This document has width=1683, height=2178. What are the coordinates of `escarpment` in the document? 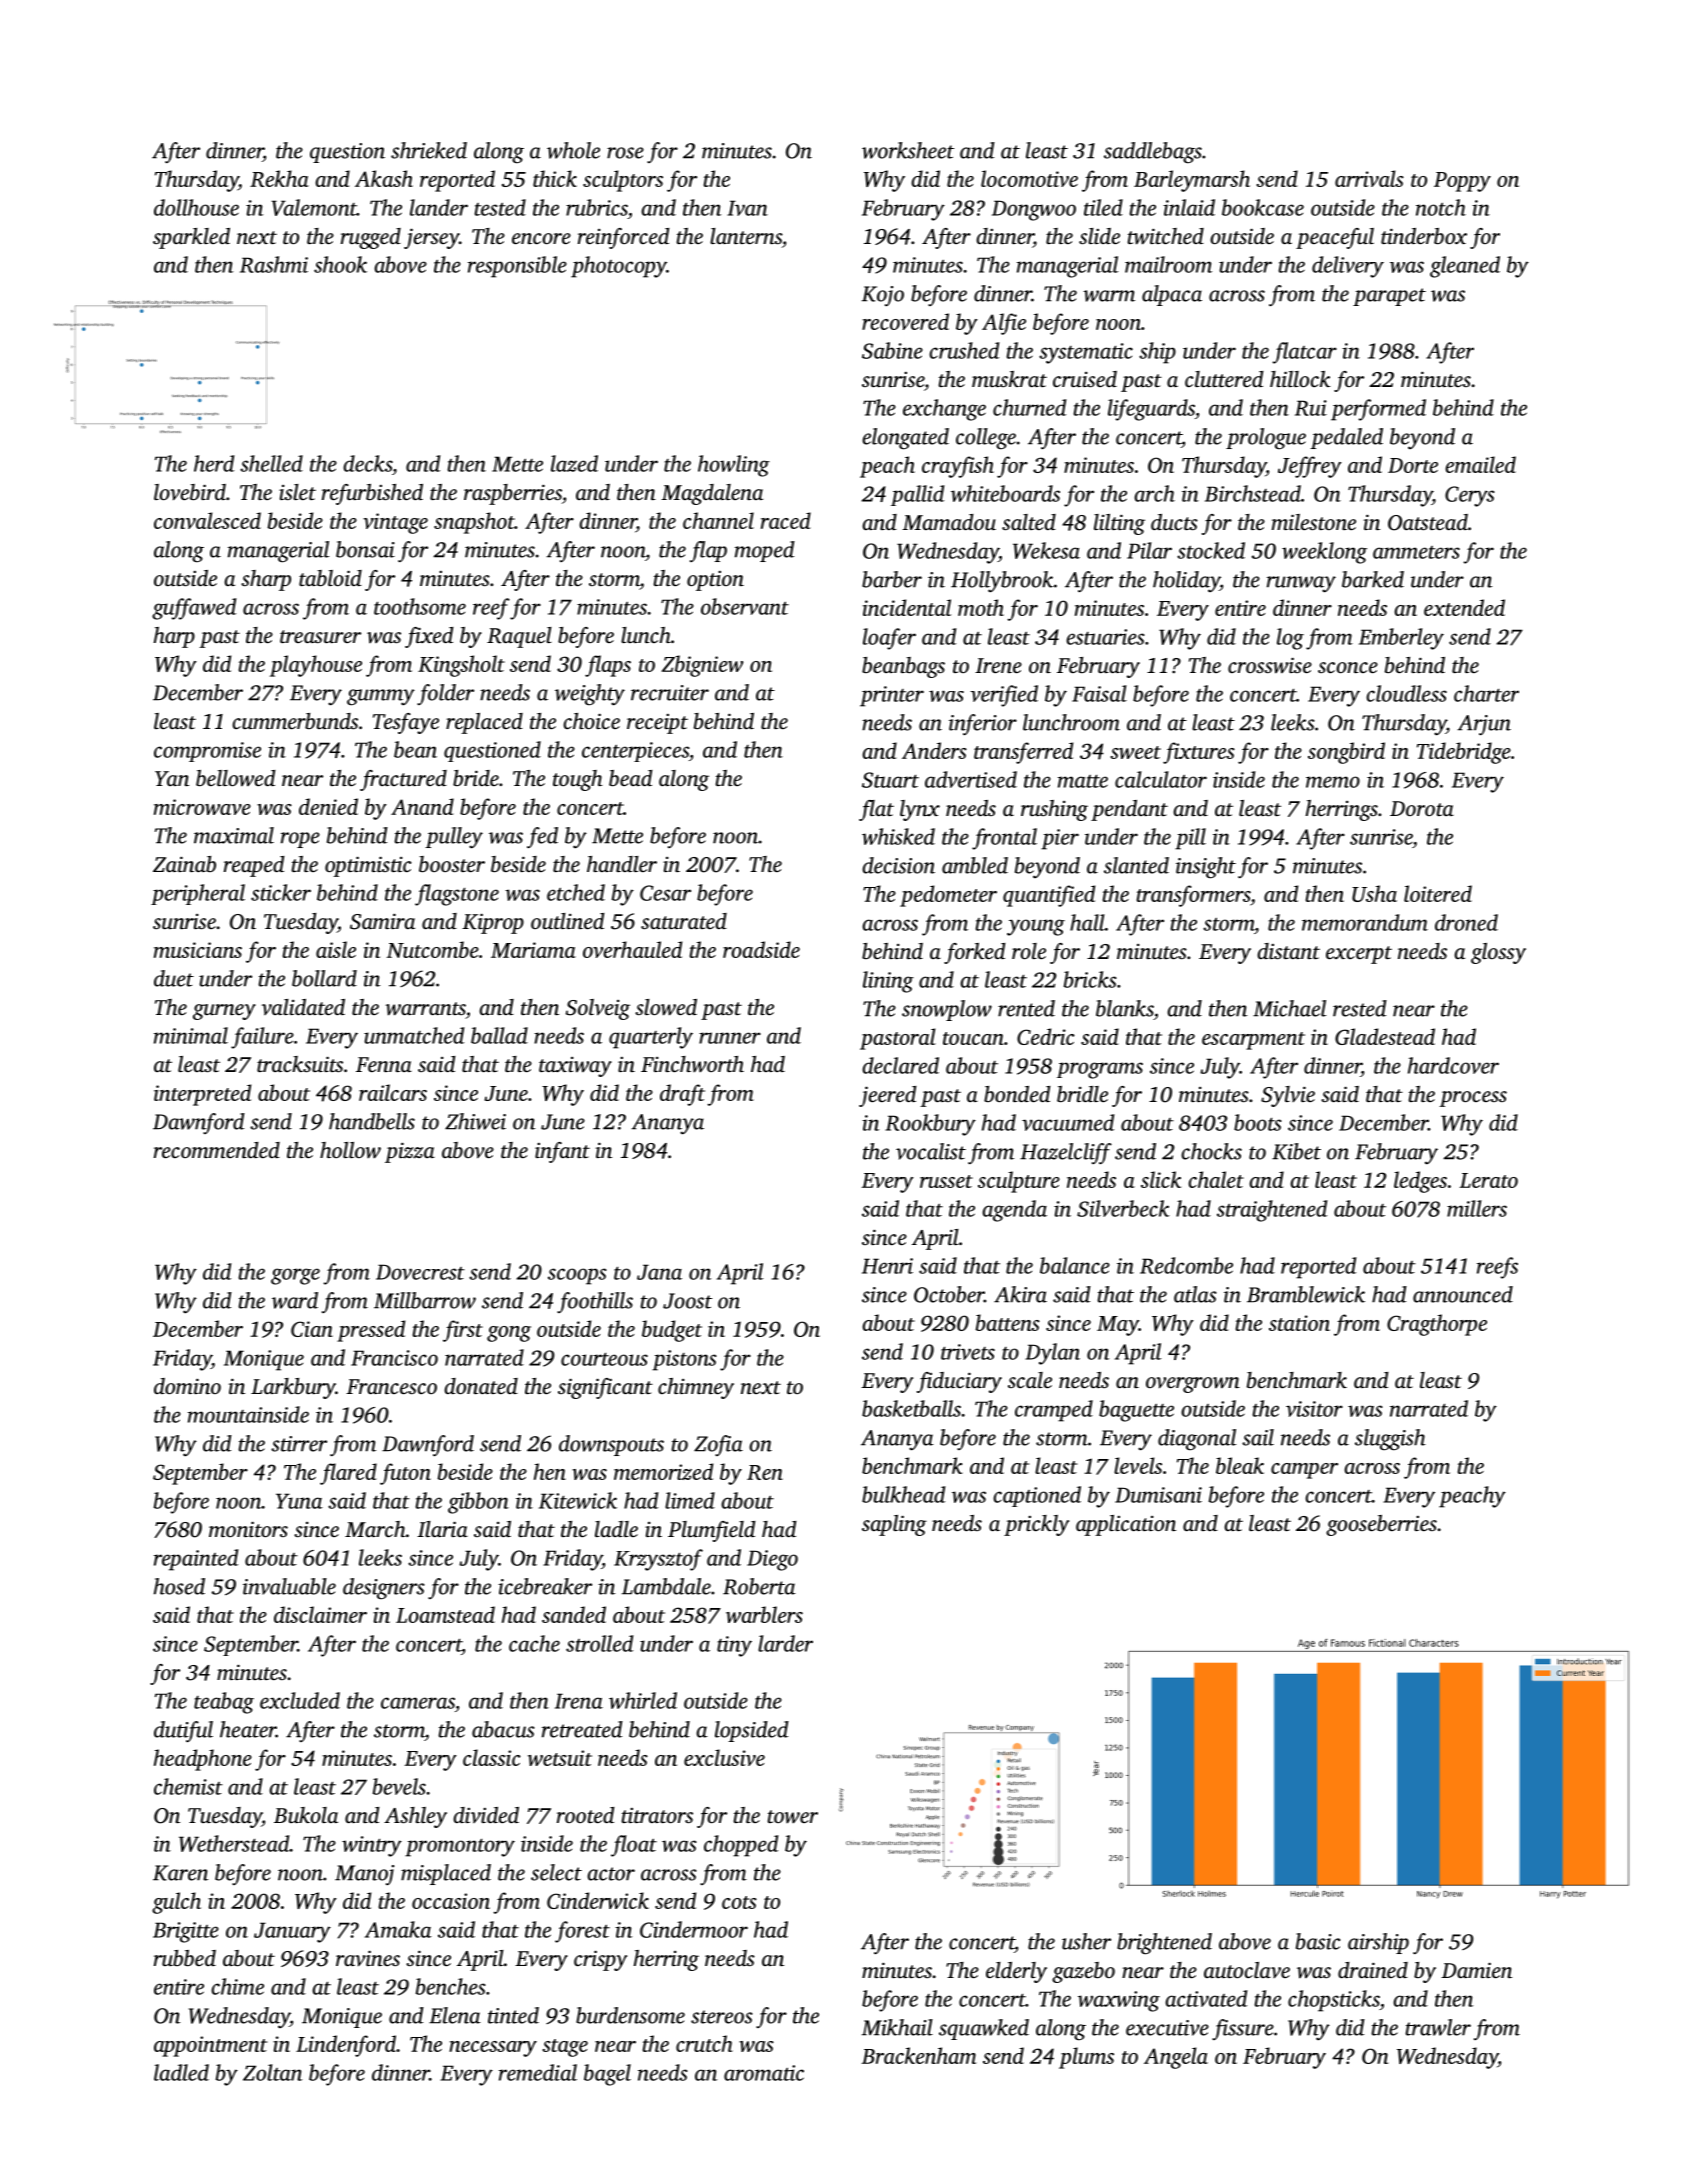 It's located at (1253, 1041).
